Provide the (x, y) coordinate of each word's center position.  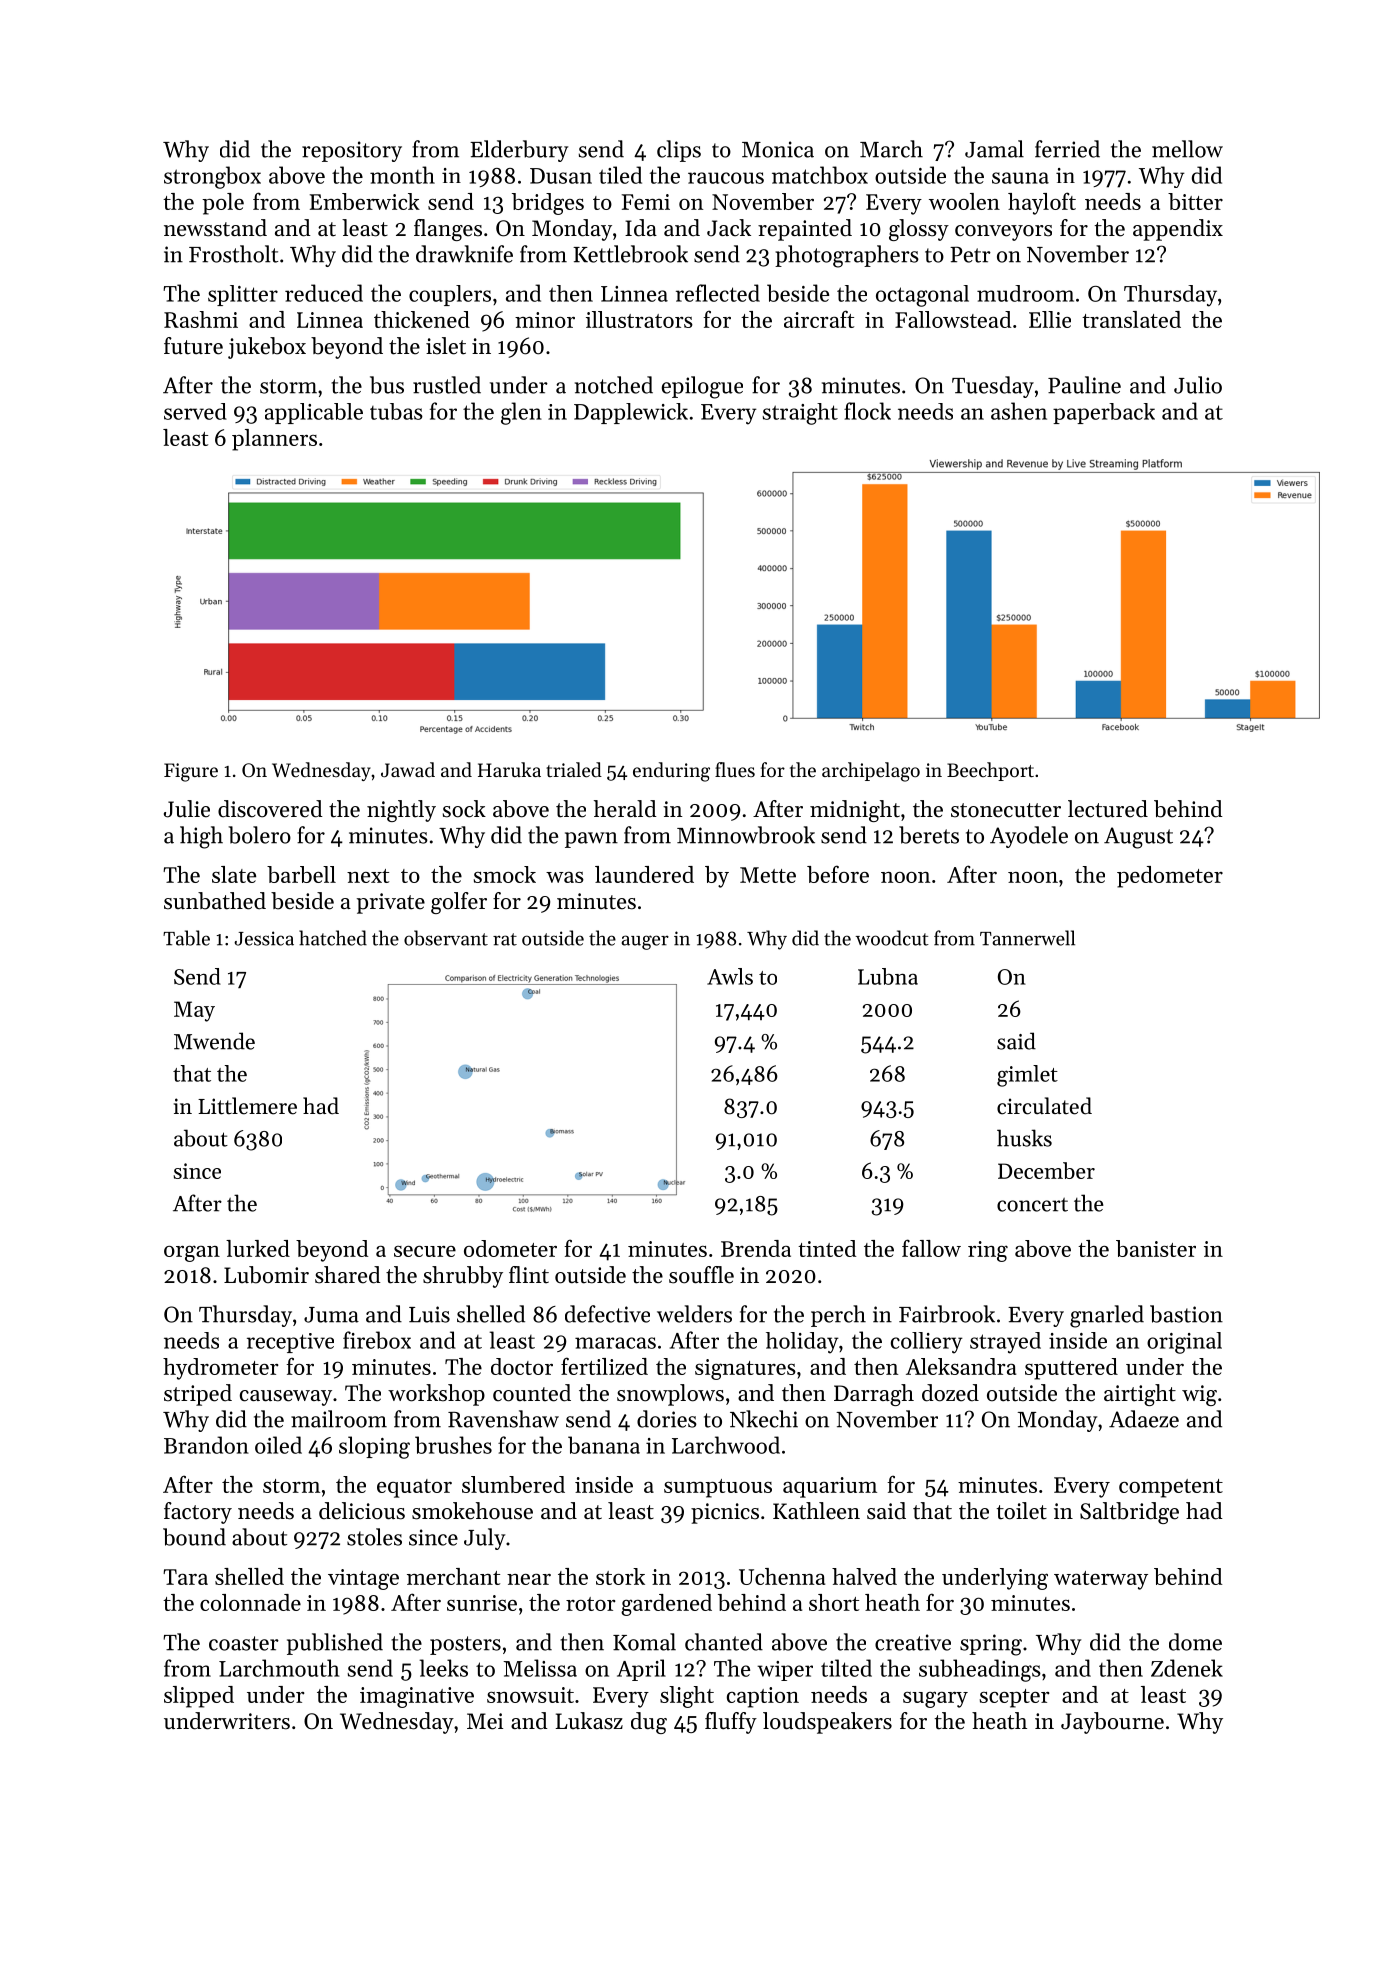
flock (867, 411)
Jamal (994, 149)
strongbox (212, 177)
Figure (191, 772)
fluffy (731, 1723)
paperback (1104, 413)
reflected (718, 293)
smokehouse (472, 1511)
